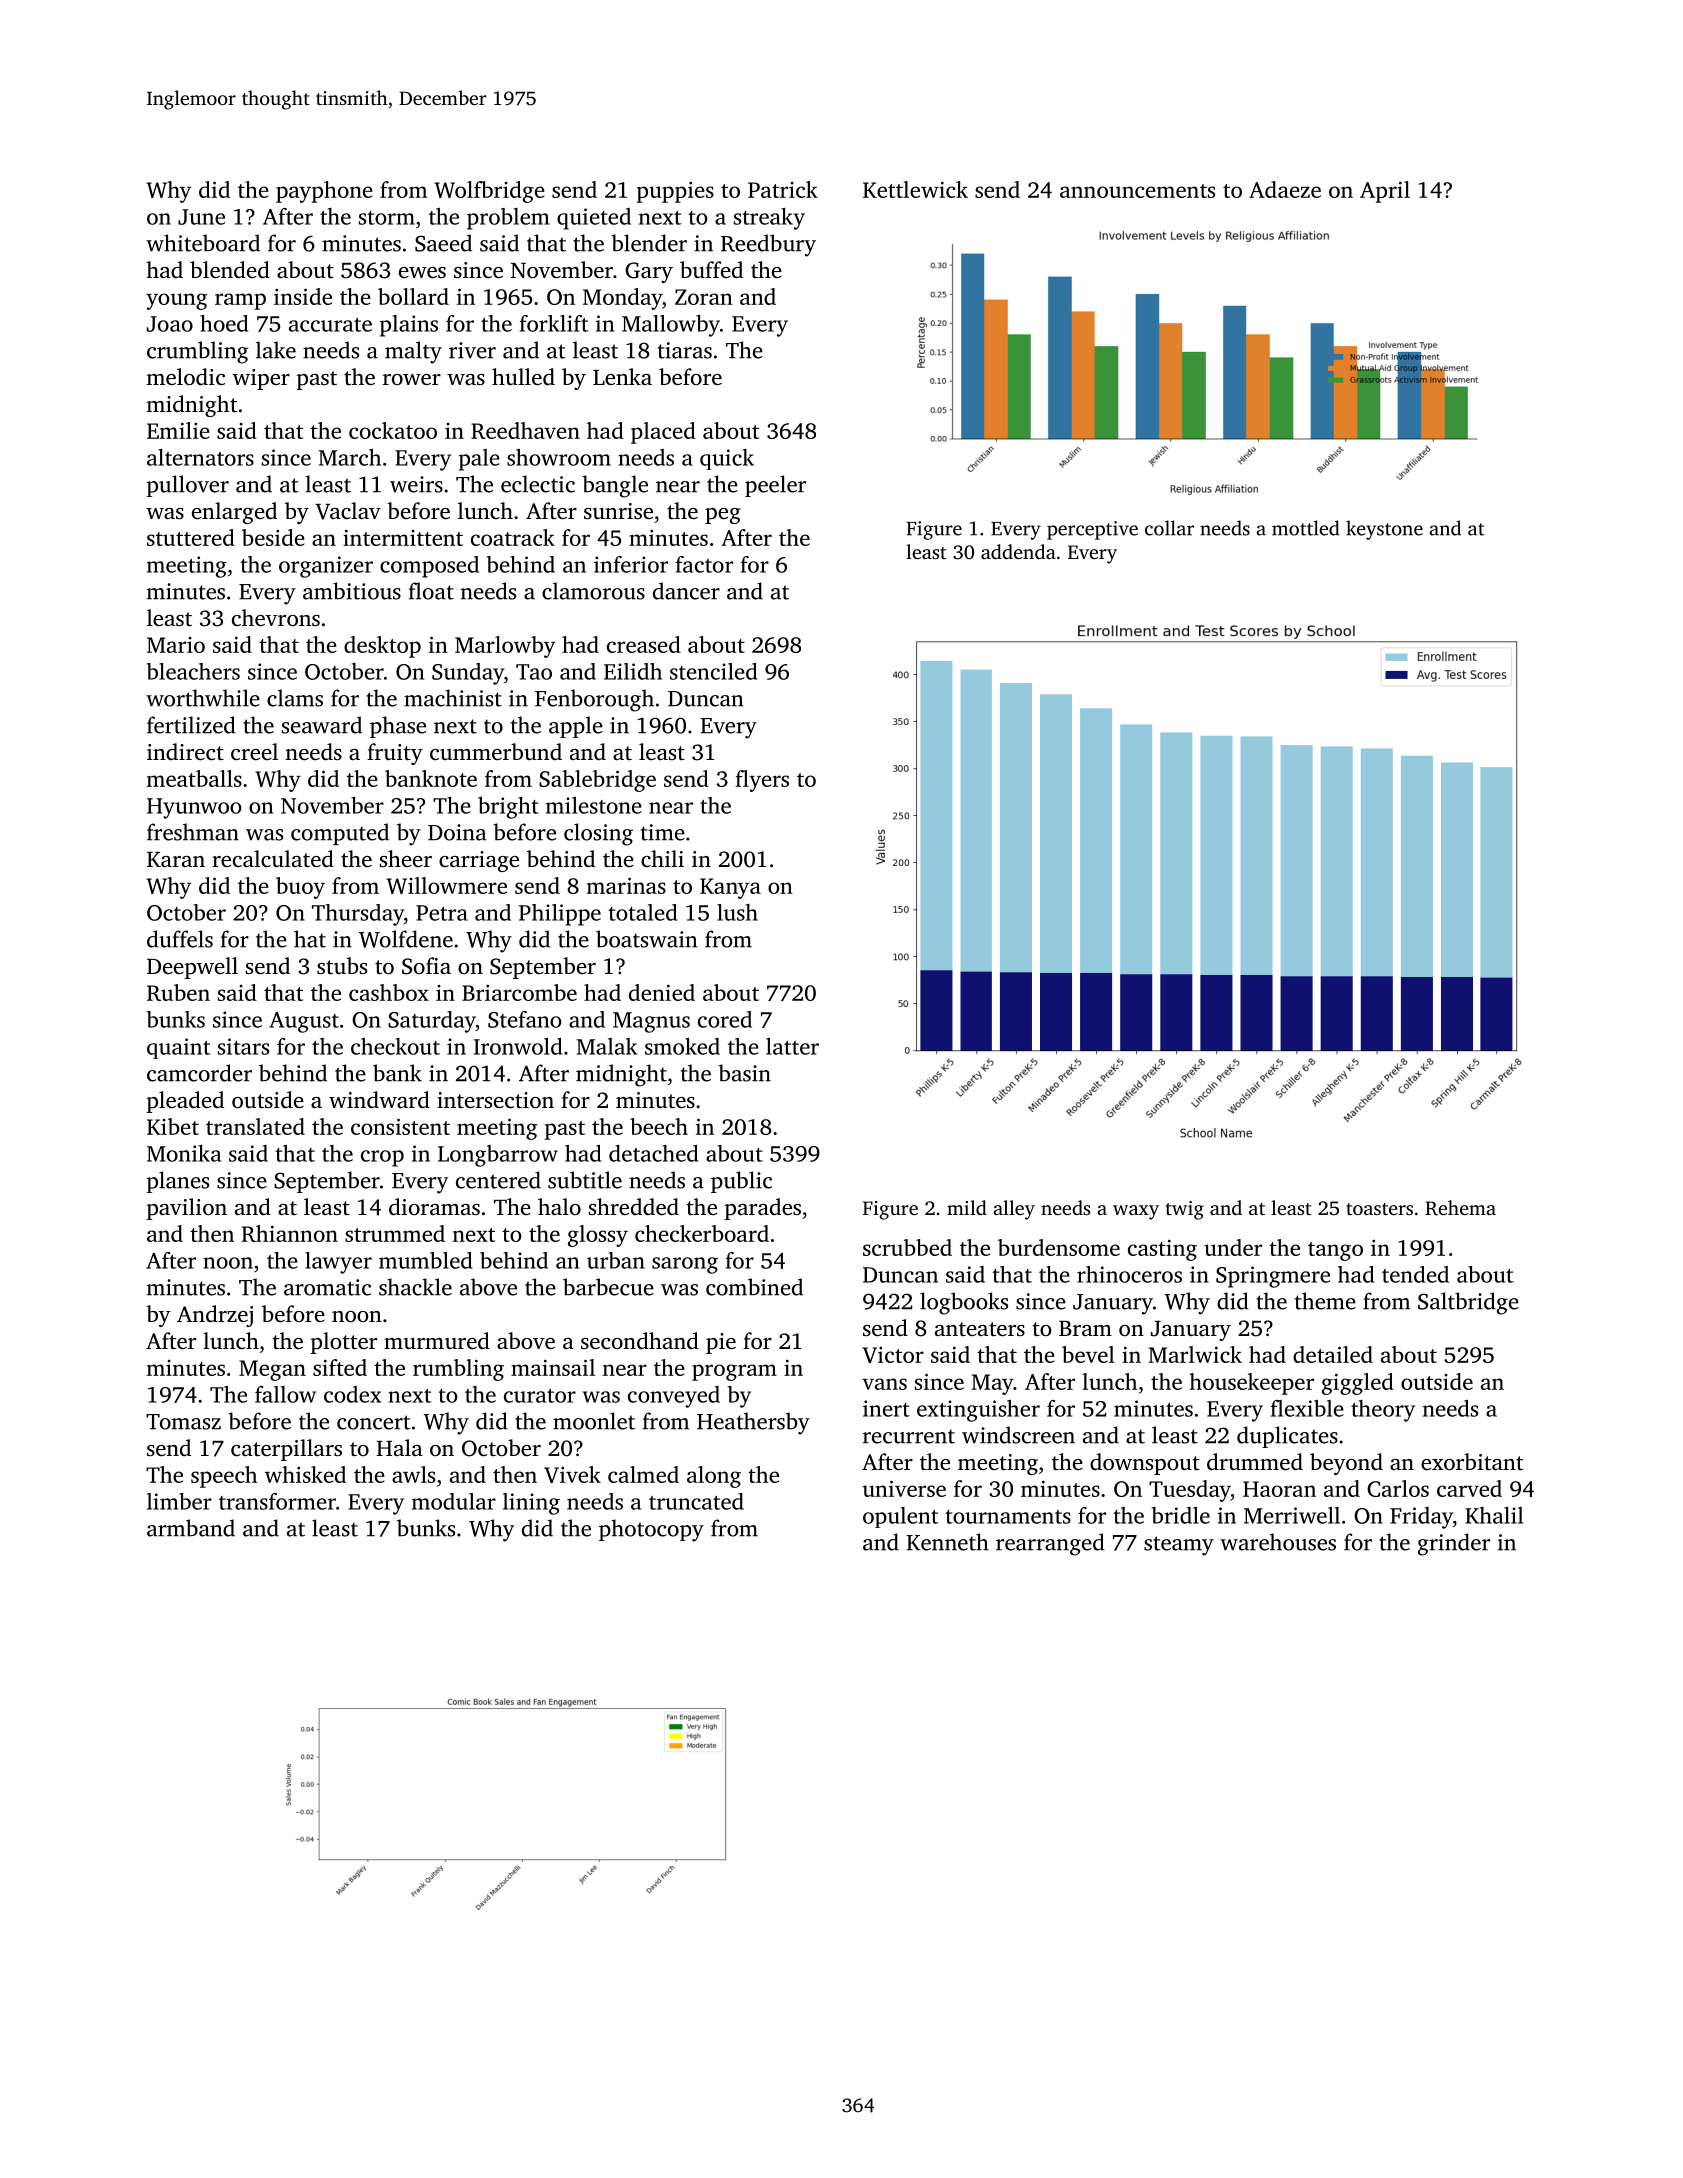  I want to click on grinder, so click(1454, 1544).
